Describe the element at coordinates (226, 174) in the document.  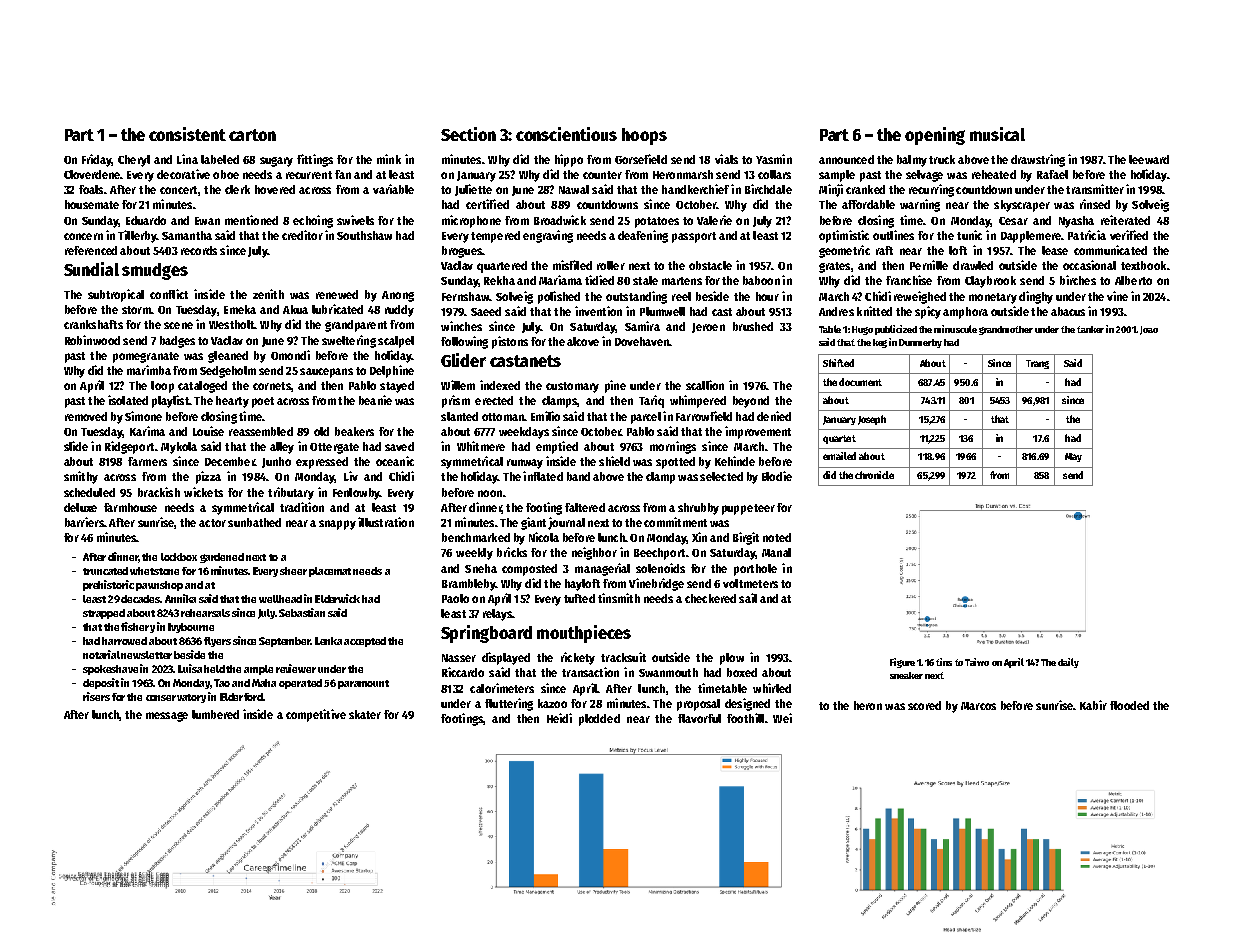
I see `oboe` at that location.
